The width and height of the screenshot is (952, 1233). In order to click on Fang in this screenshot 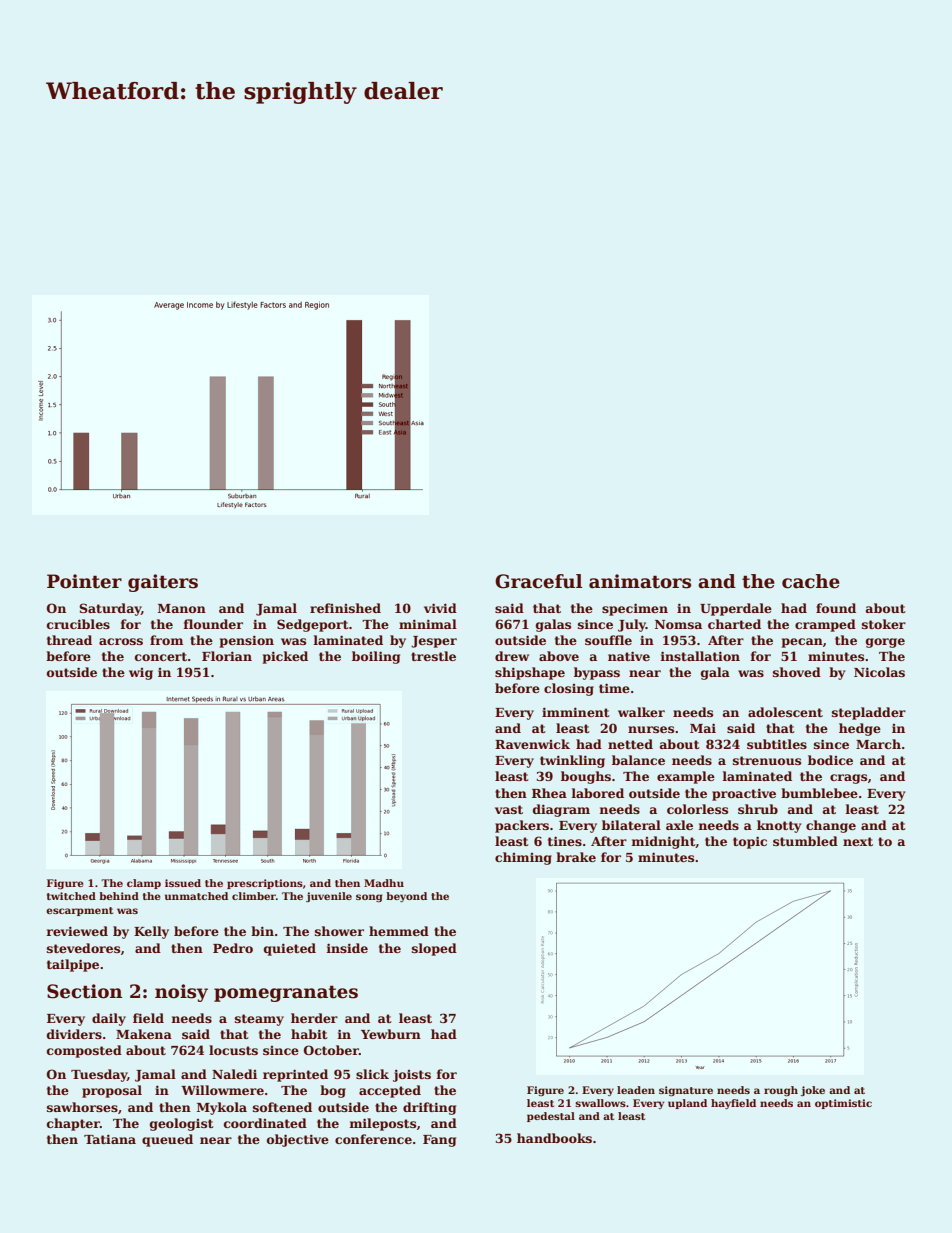, I will do `click(439, 1141)`.
